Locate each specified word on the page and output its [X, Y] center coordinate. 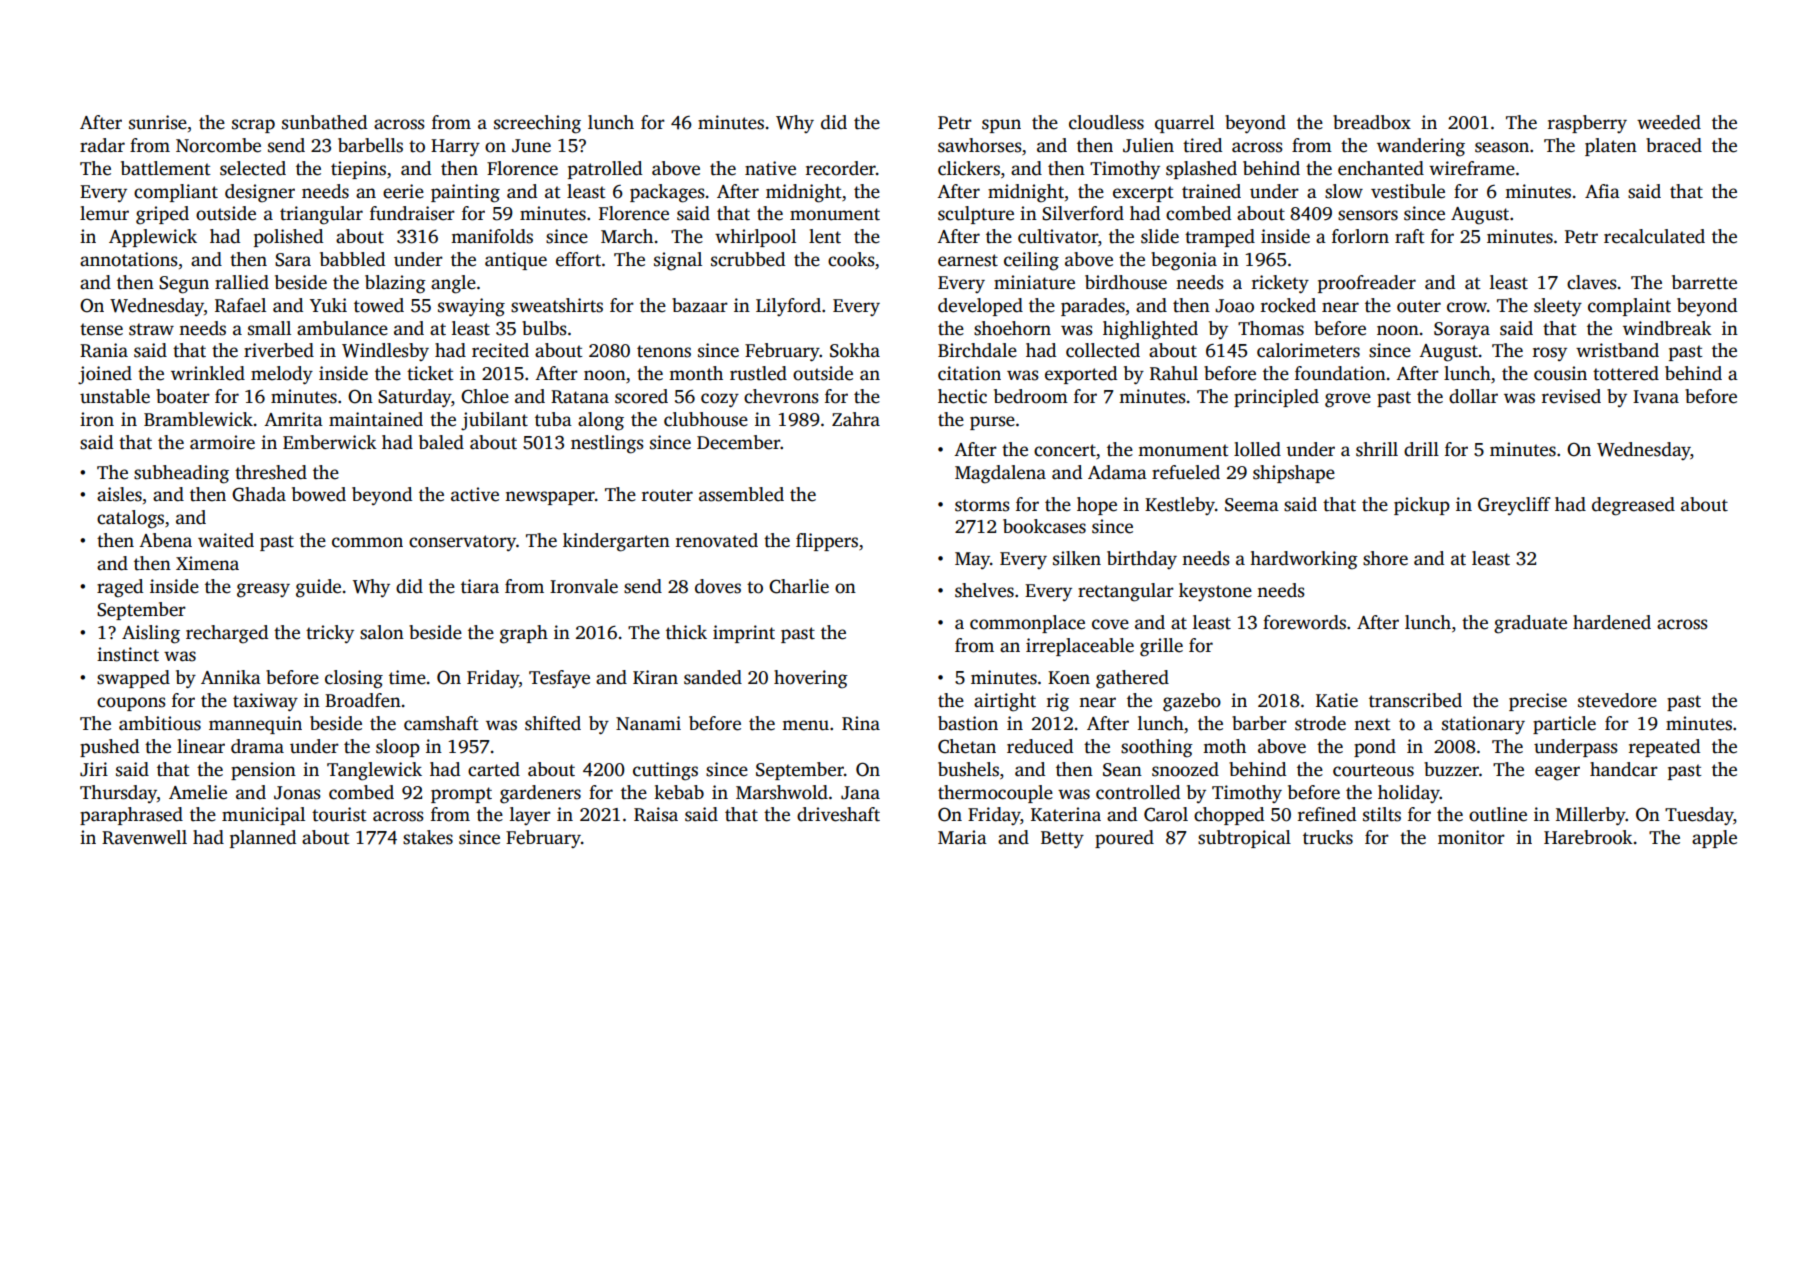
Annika [231, 677]
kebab [679, 792]
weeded [1669, 122]
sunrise [158, 122]
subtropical [1244, 839]
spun [1001, 126]
